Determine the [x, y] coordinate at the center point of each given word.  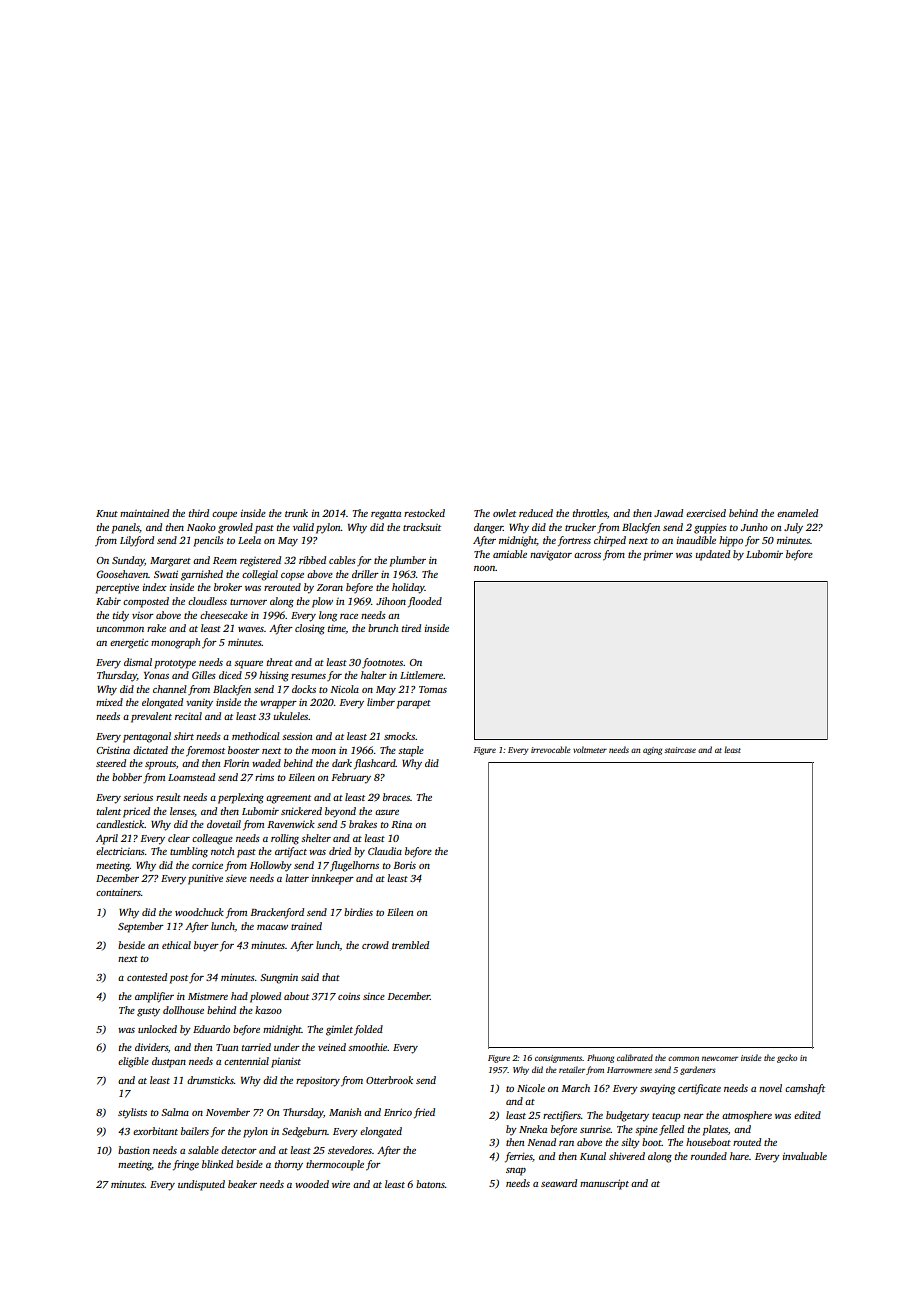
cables [342, 560]
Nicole [531, 1088]
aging [652, 751]
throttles [590, 513]
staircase [680, 750]
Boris [404, 865]
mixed [109, 702]
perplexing [241, 798]
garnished [202, 575]
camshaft [805, 1089]
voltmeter [590, 749]
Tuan [227, 1047]
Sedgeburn [304, 1132]
